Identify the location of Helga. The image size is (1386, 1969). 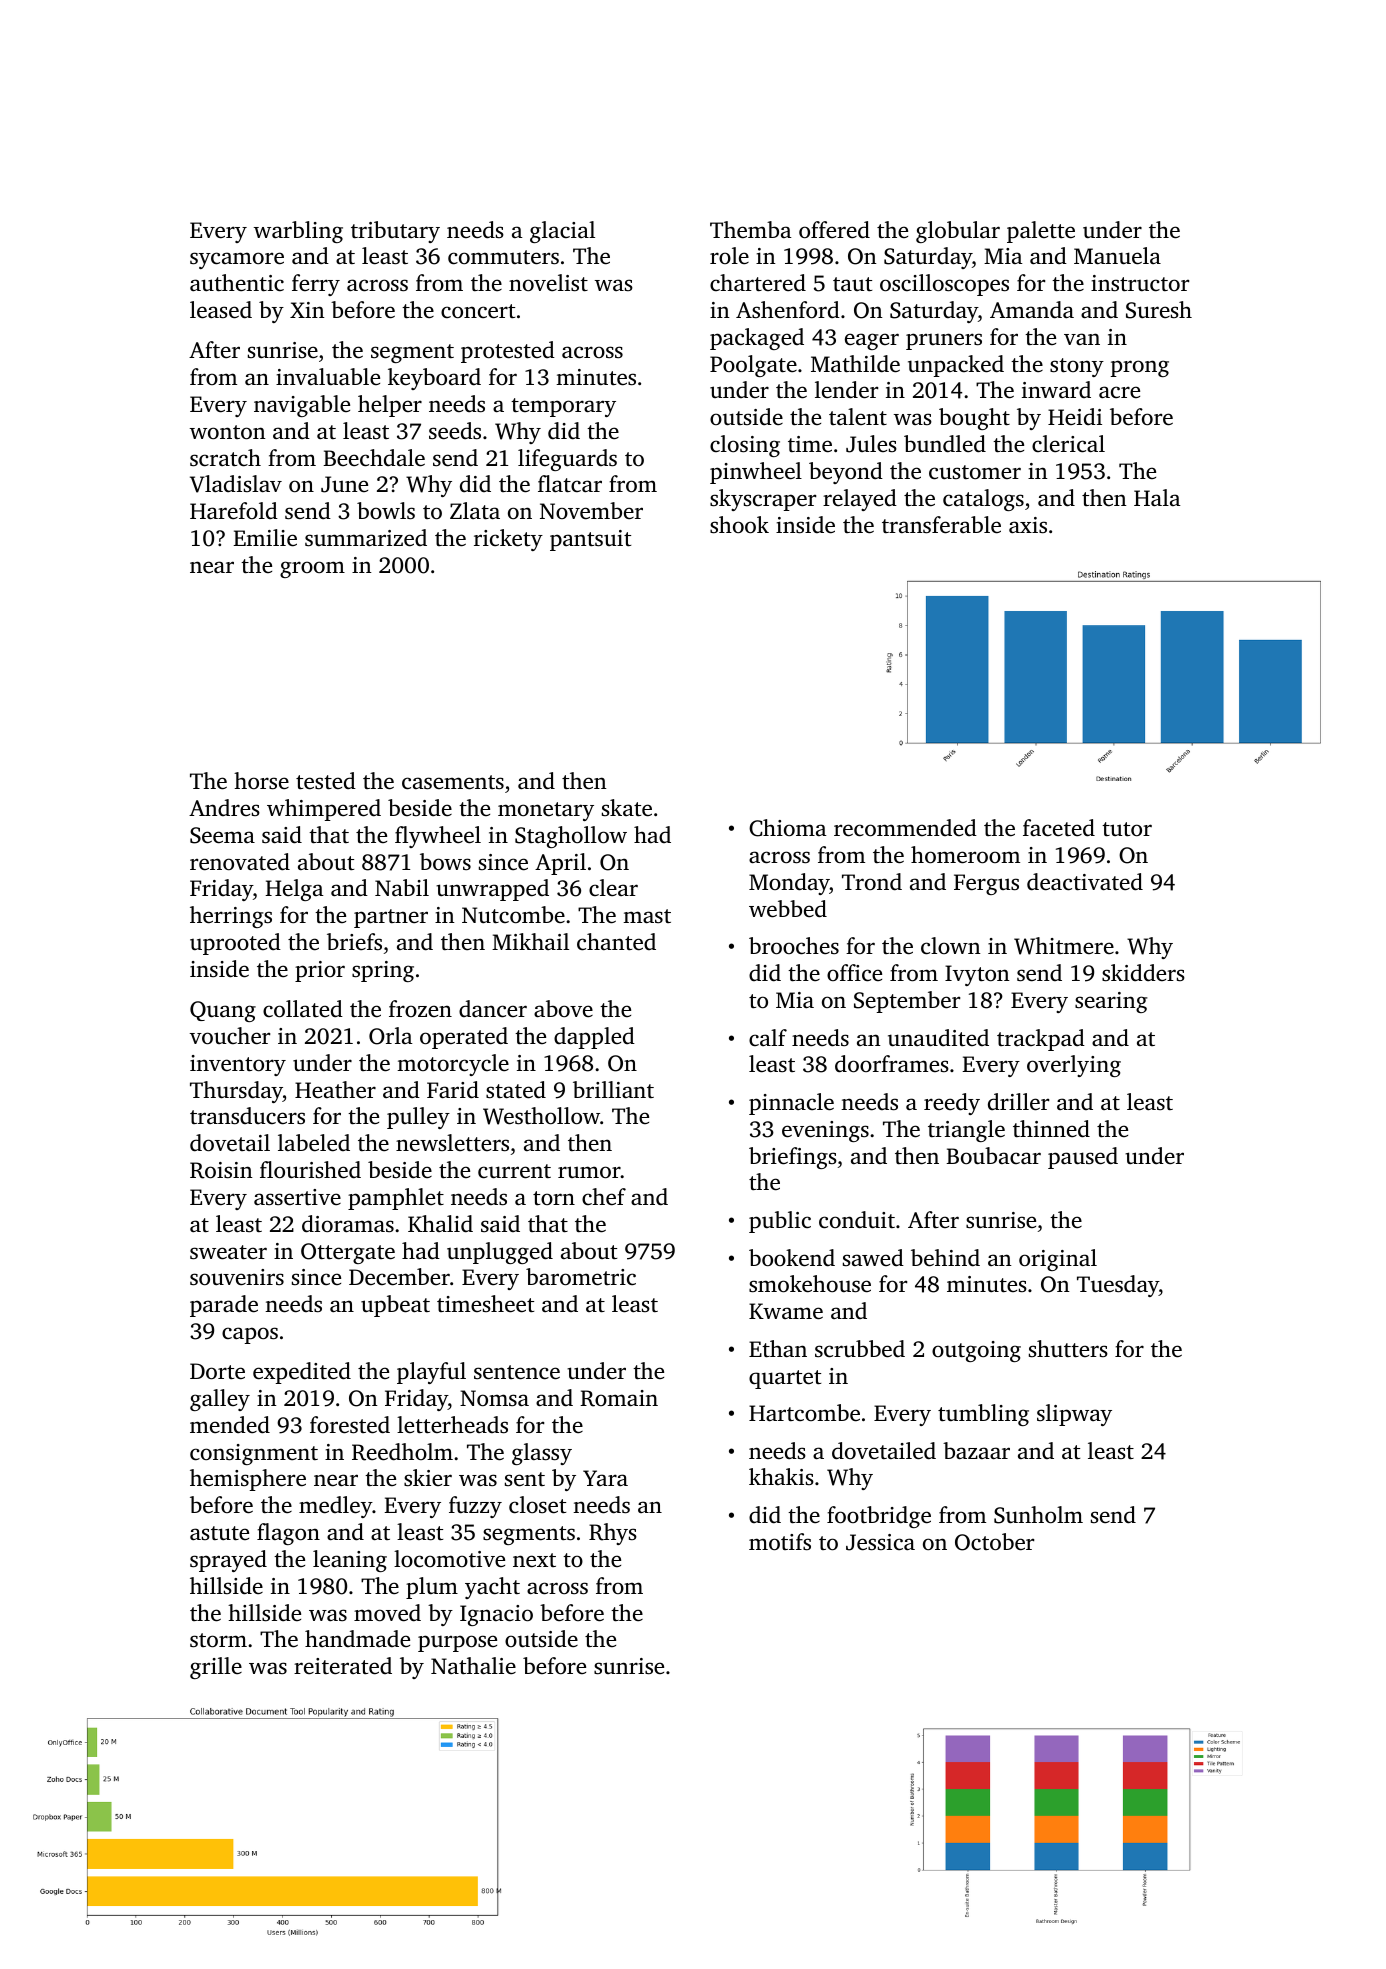
(294, 890).
